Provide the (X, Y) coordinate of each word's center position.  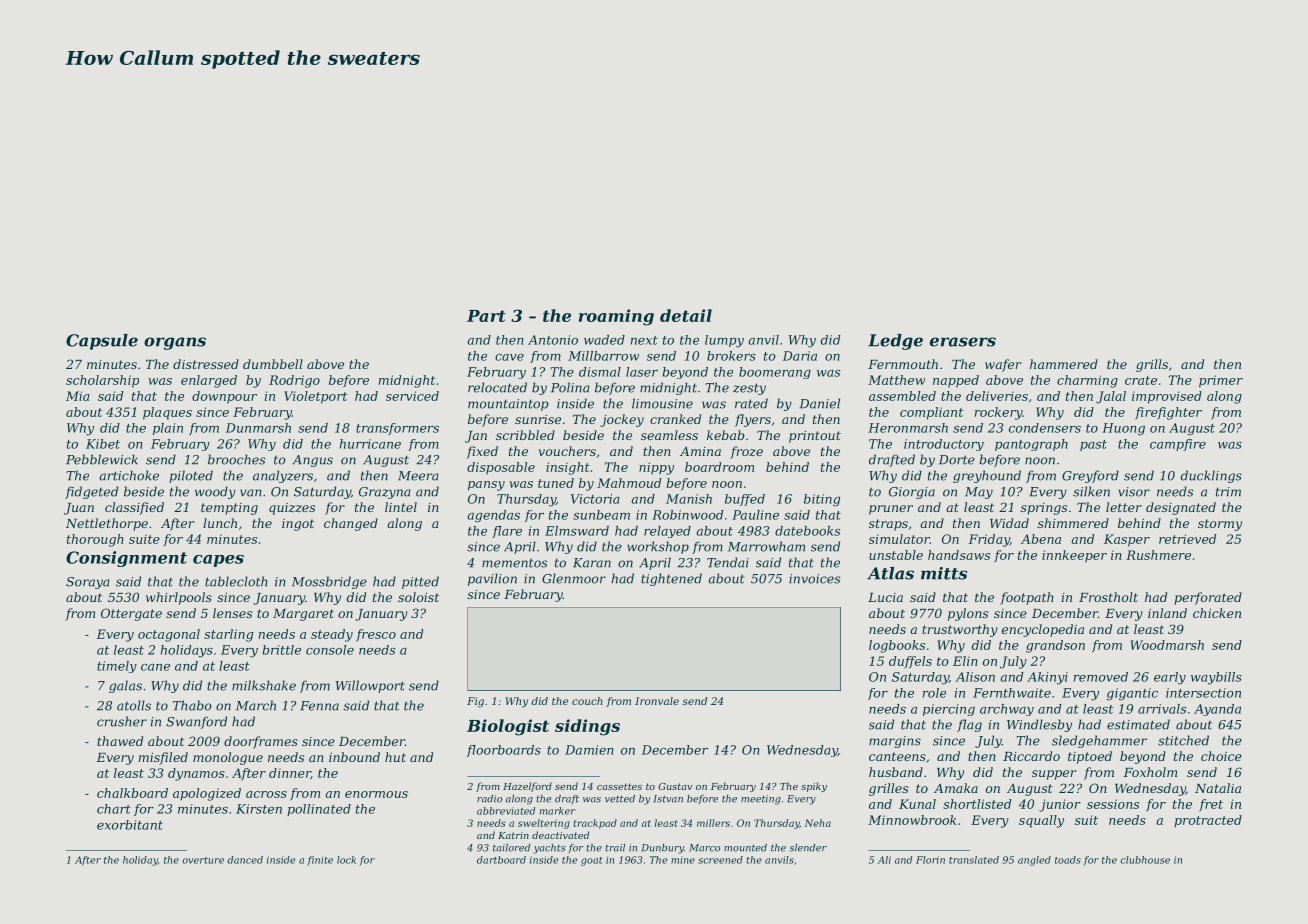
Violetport (315, 397)
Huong (1123, 429)
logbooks (897, 646)
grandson (1055, 646)
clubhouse (1145, 860)
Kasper (1127, 540)
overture (203, 860)
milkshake (264, 685)
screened (720, 860)
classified (134, 508)
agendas (493, 516)
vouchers (567, 451)
